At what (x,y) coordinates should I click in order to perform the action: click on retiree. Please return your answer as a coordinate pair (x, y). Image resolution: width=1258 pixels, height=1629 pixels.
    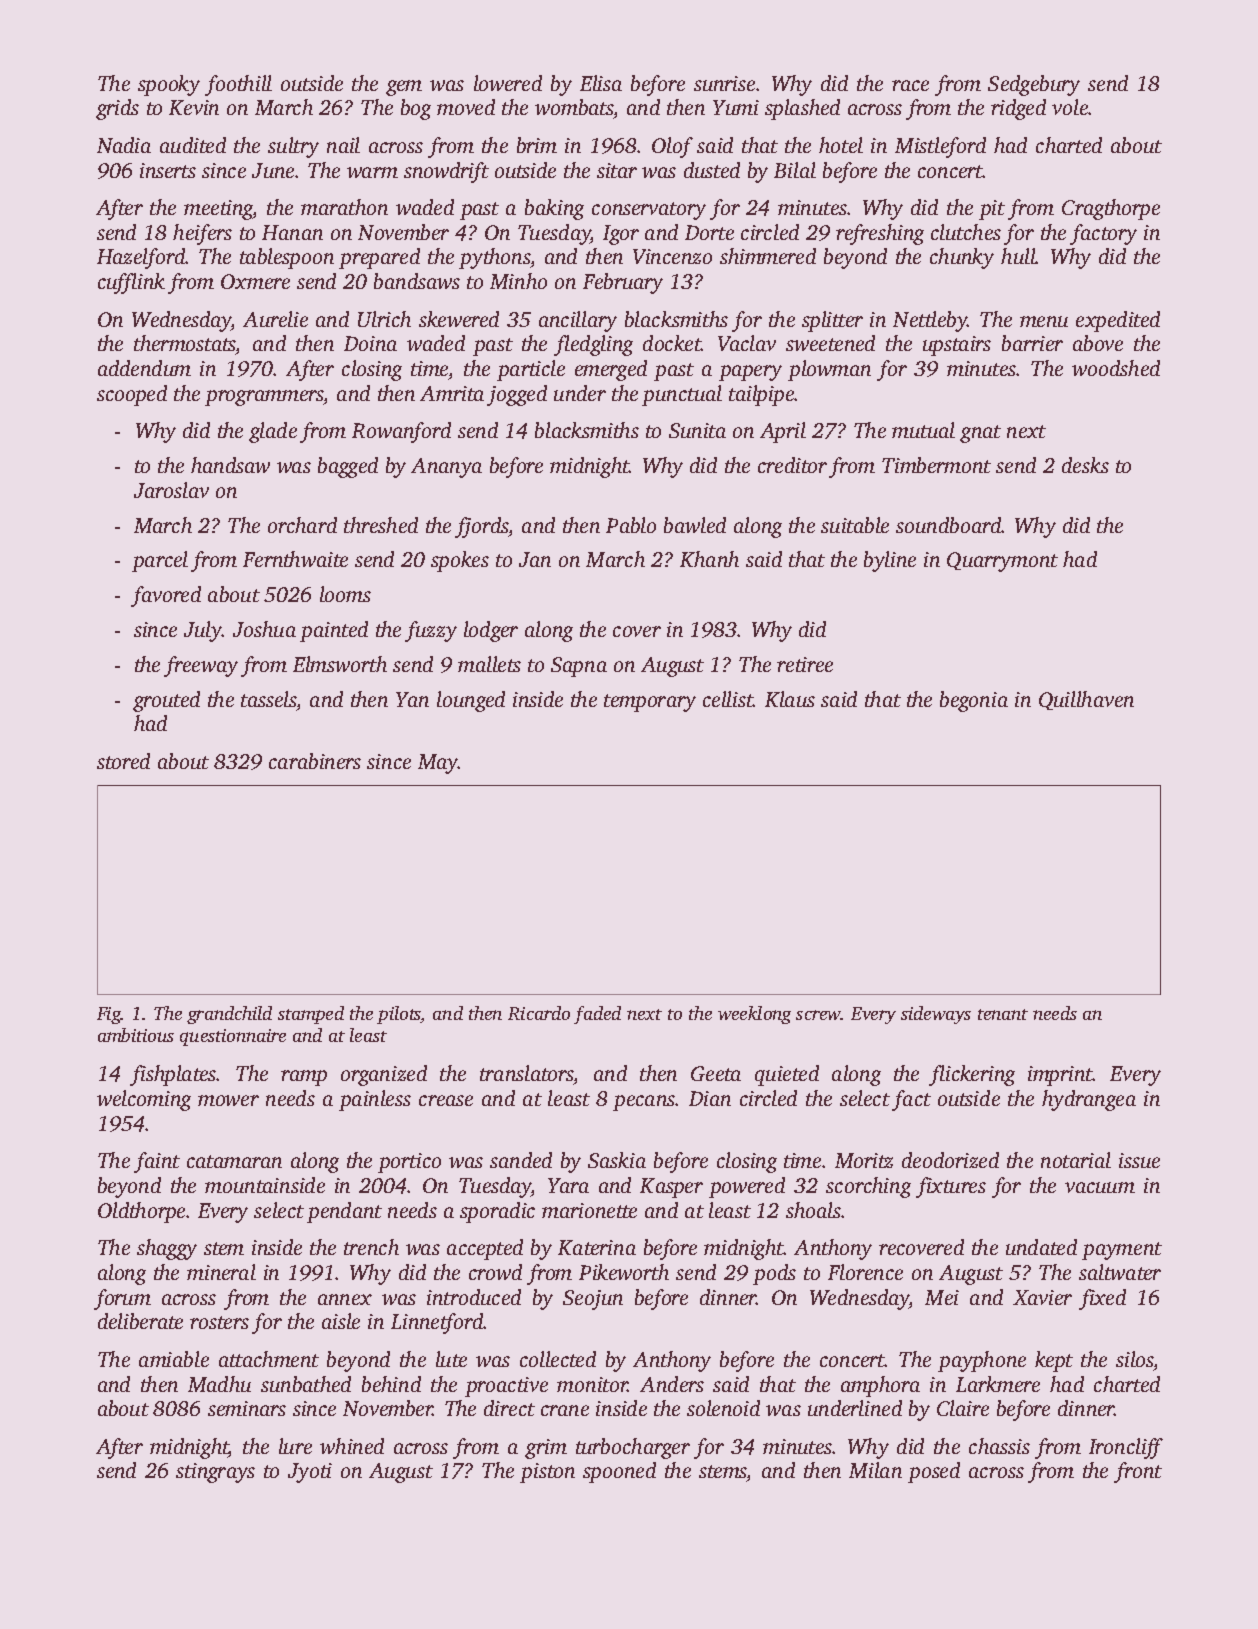
    Looking at the image, I should click on (805, 664).
